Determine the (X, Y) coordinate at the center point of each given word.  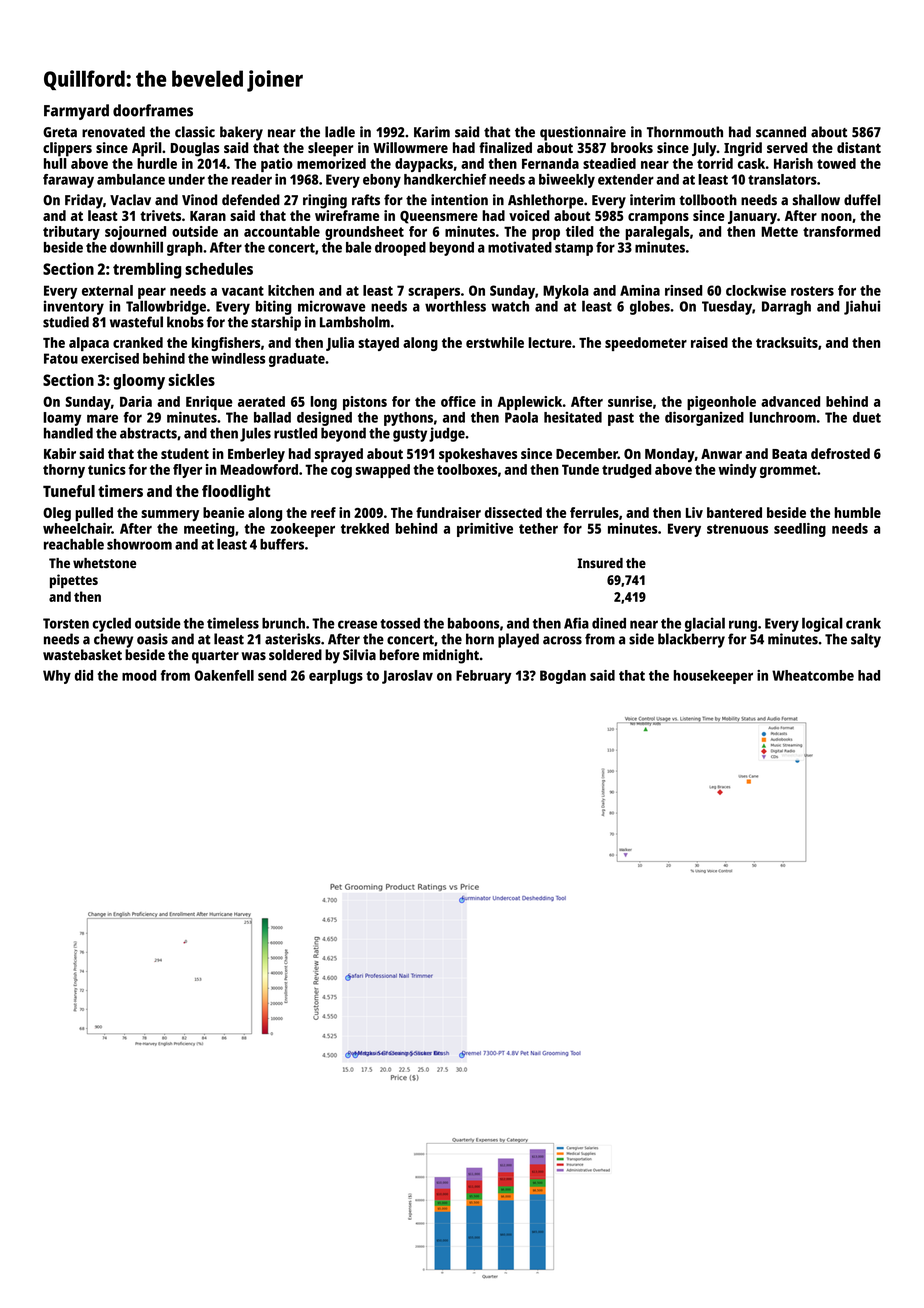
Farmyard (76, 112)
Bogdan (563, 677)
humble (858, 512)
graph (185, 249)
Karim (432, 132)
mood (139, 675)
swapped (383, 471)
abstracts (148, 433)
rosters (812, 291)
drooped (400, 249)
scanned (781, 132)
